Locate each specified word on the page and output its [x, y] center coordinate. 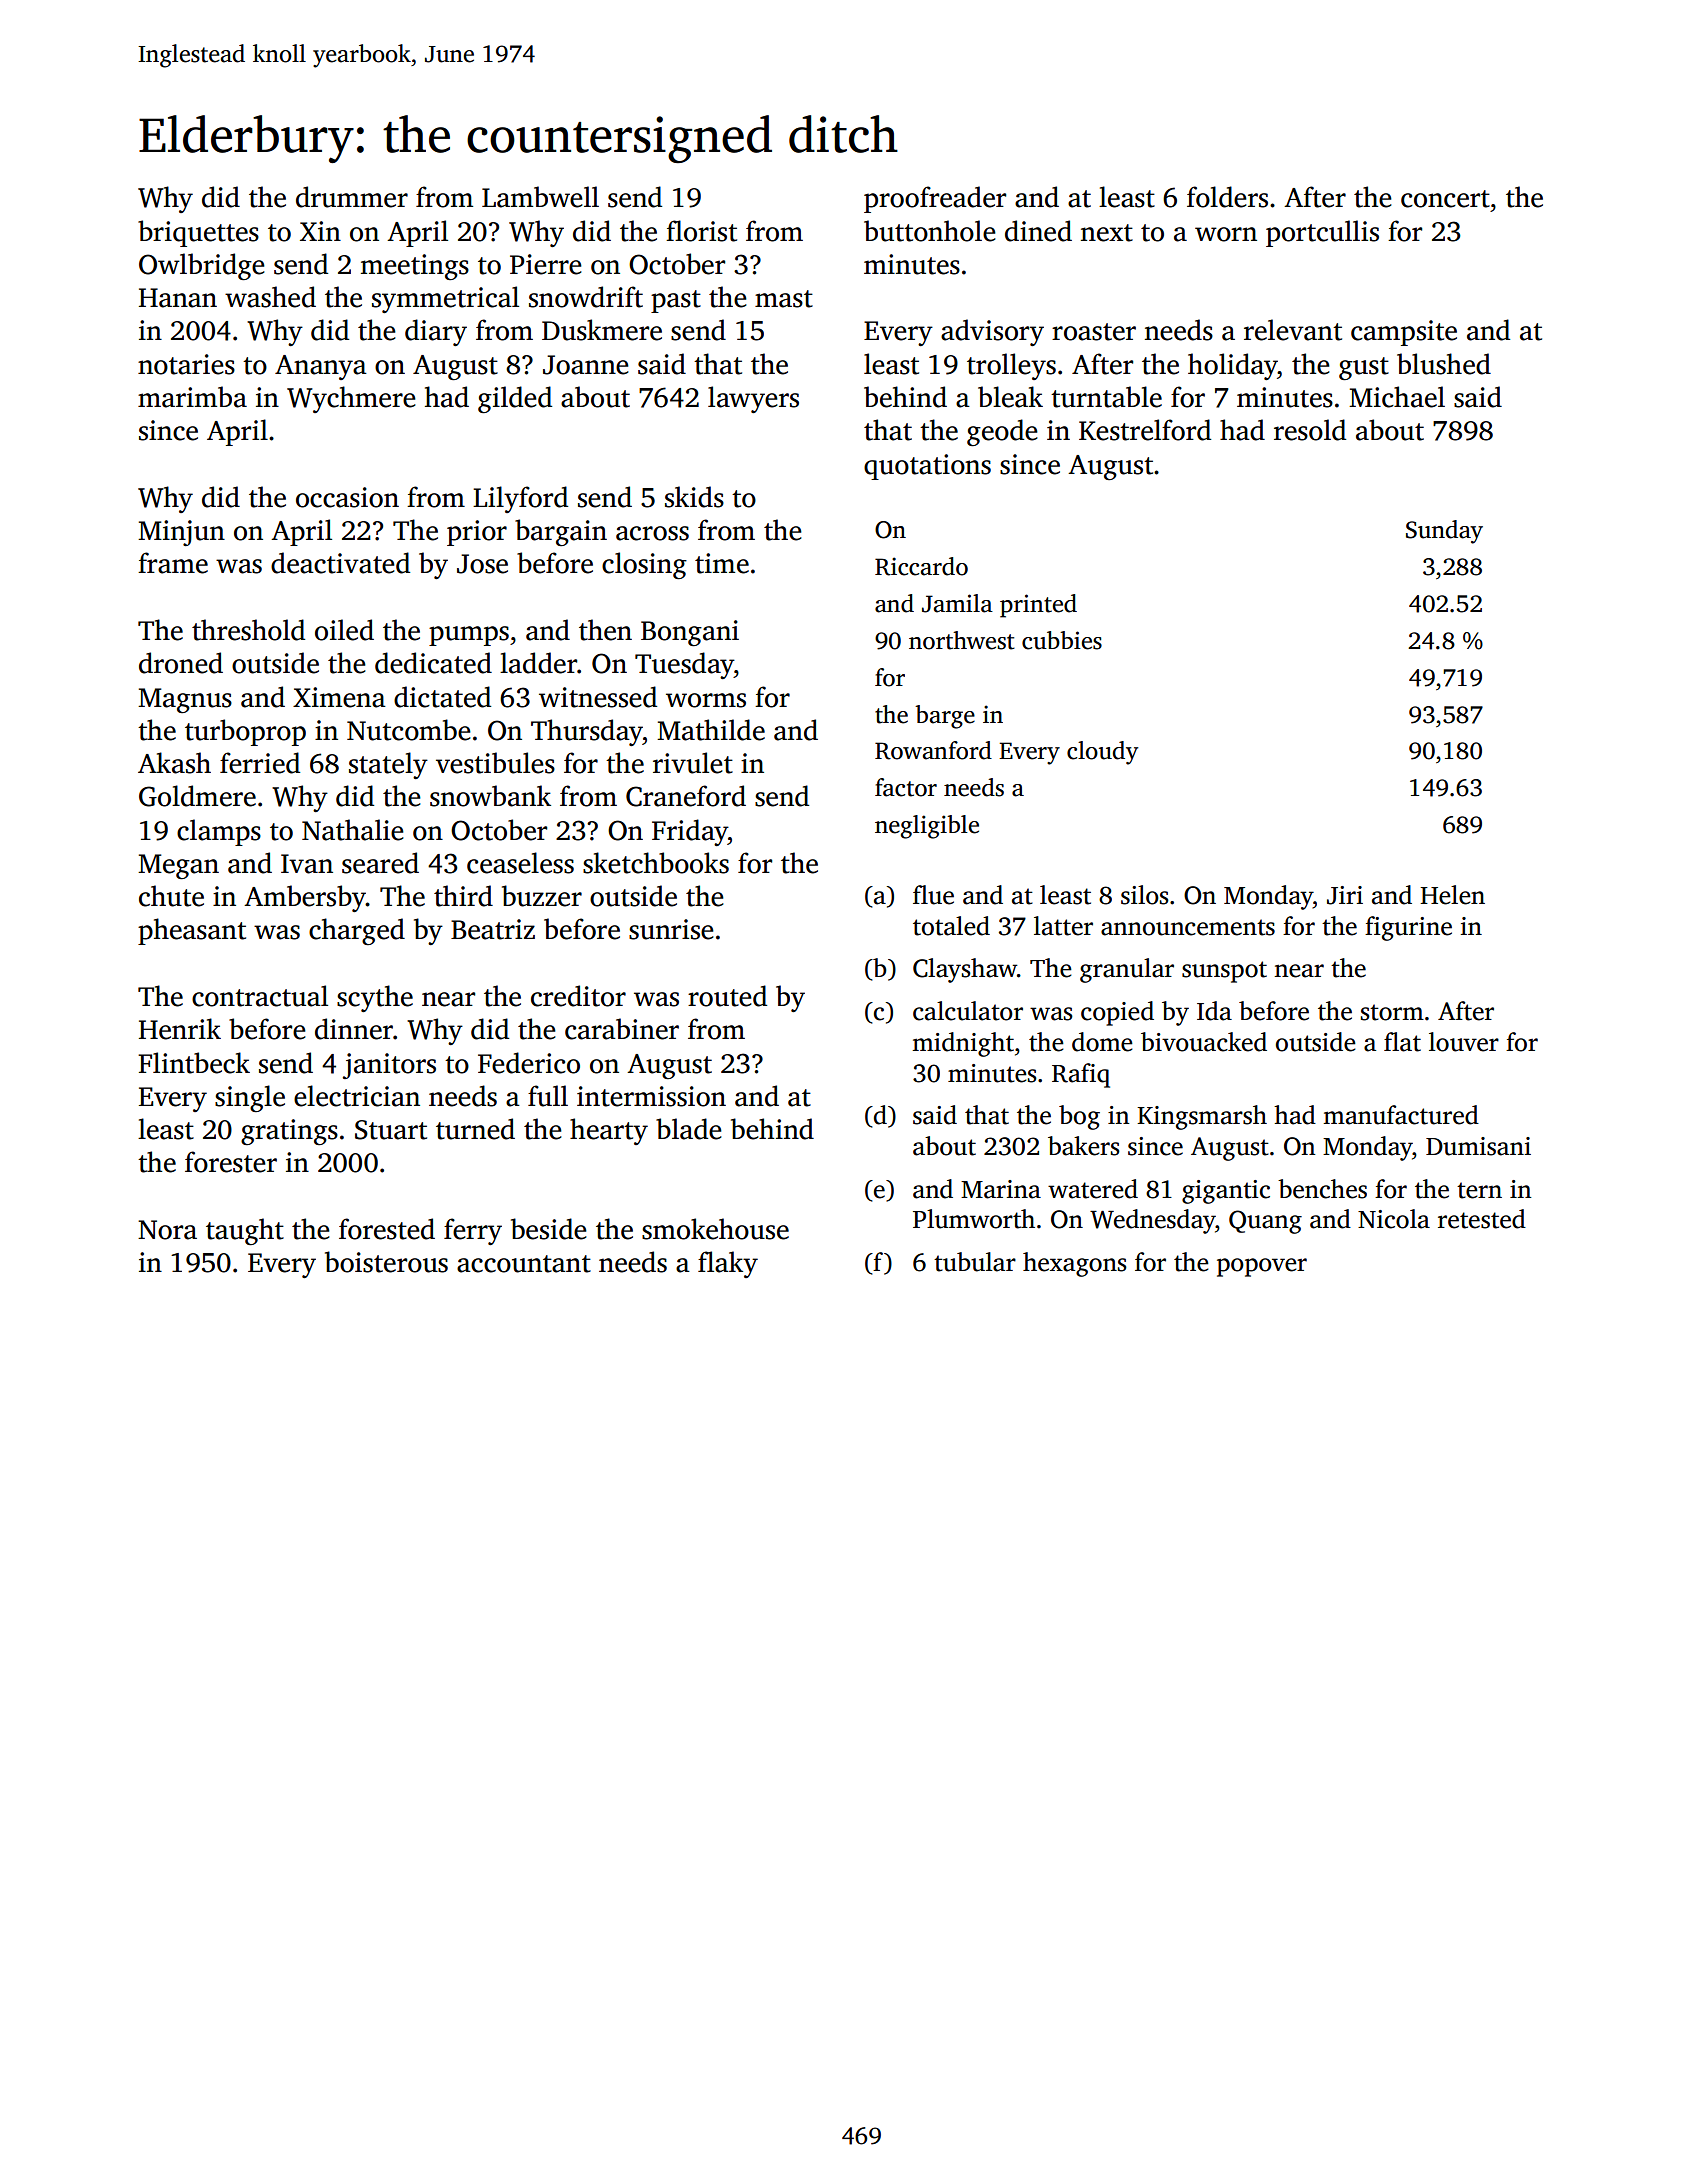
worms [706, 700]
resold [1310, 430]
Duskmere [602, 330]
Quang [1265, 1222]
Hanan [178, 298]
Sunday [1444, 532]
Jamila [957, 603]
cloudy [1102, 753]
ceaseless [520, 863]
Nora [167, 1230]
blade [689, 1129]
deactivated [340, 563]
